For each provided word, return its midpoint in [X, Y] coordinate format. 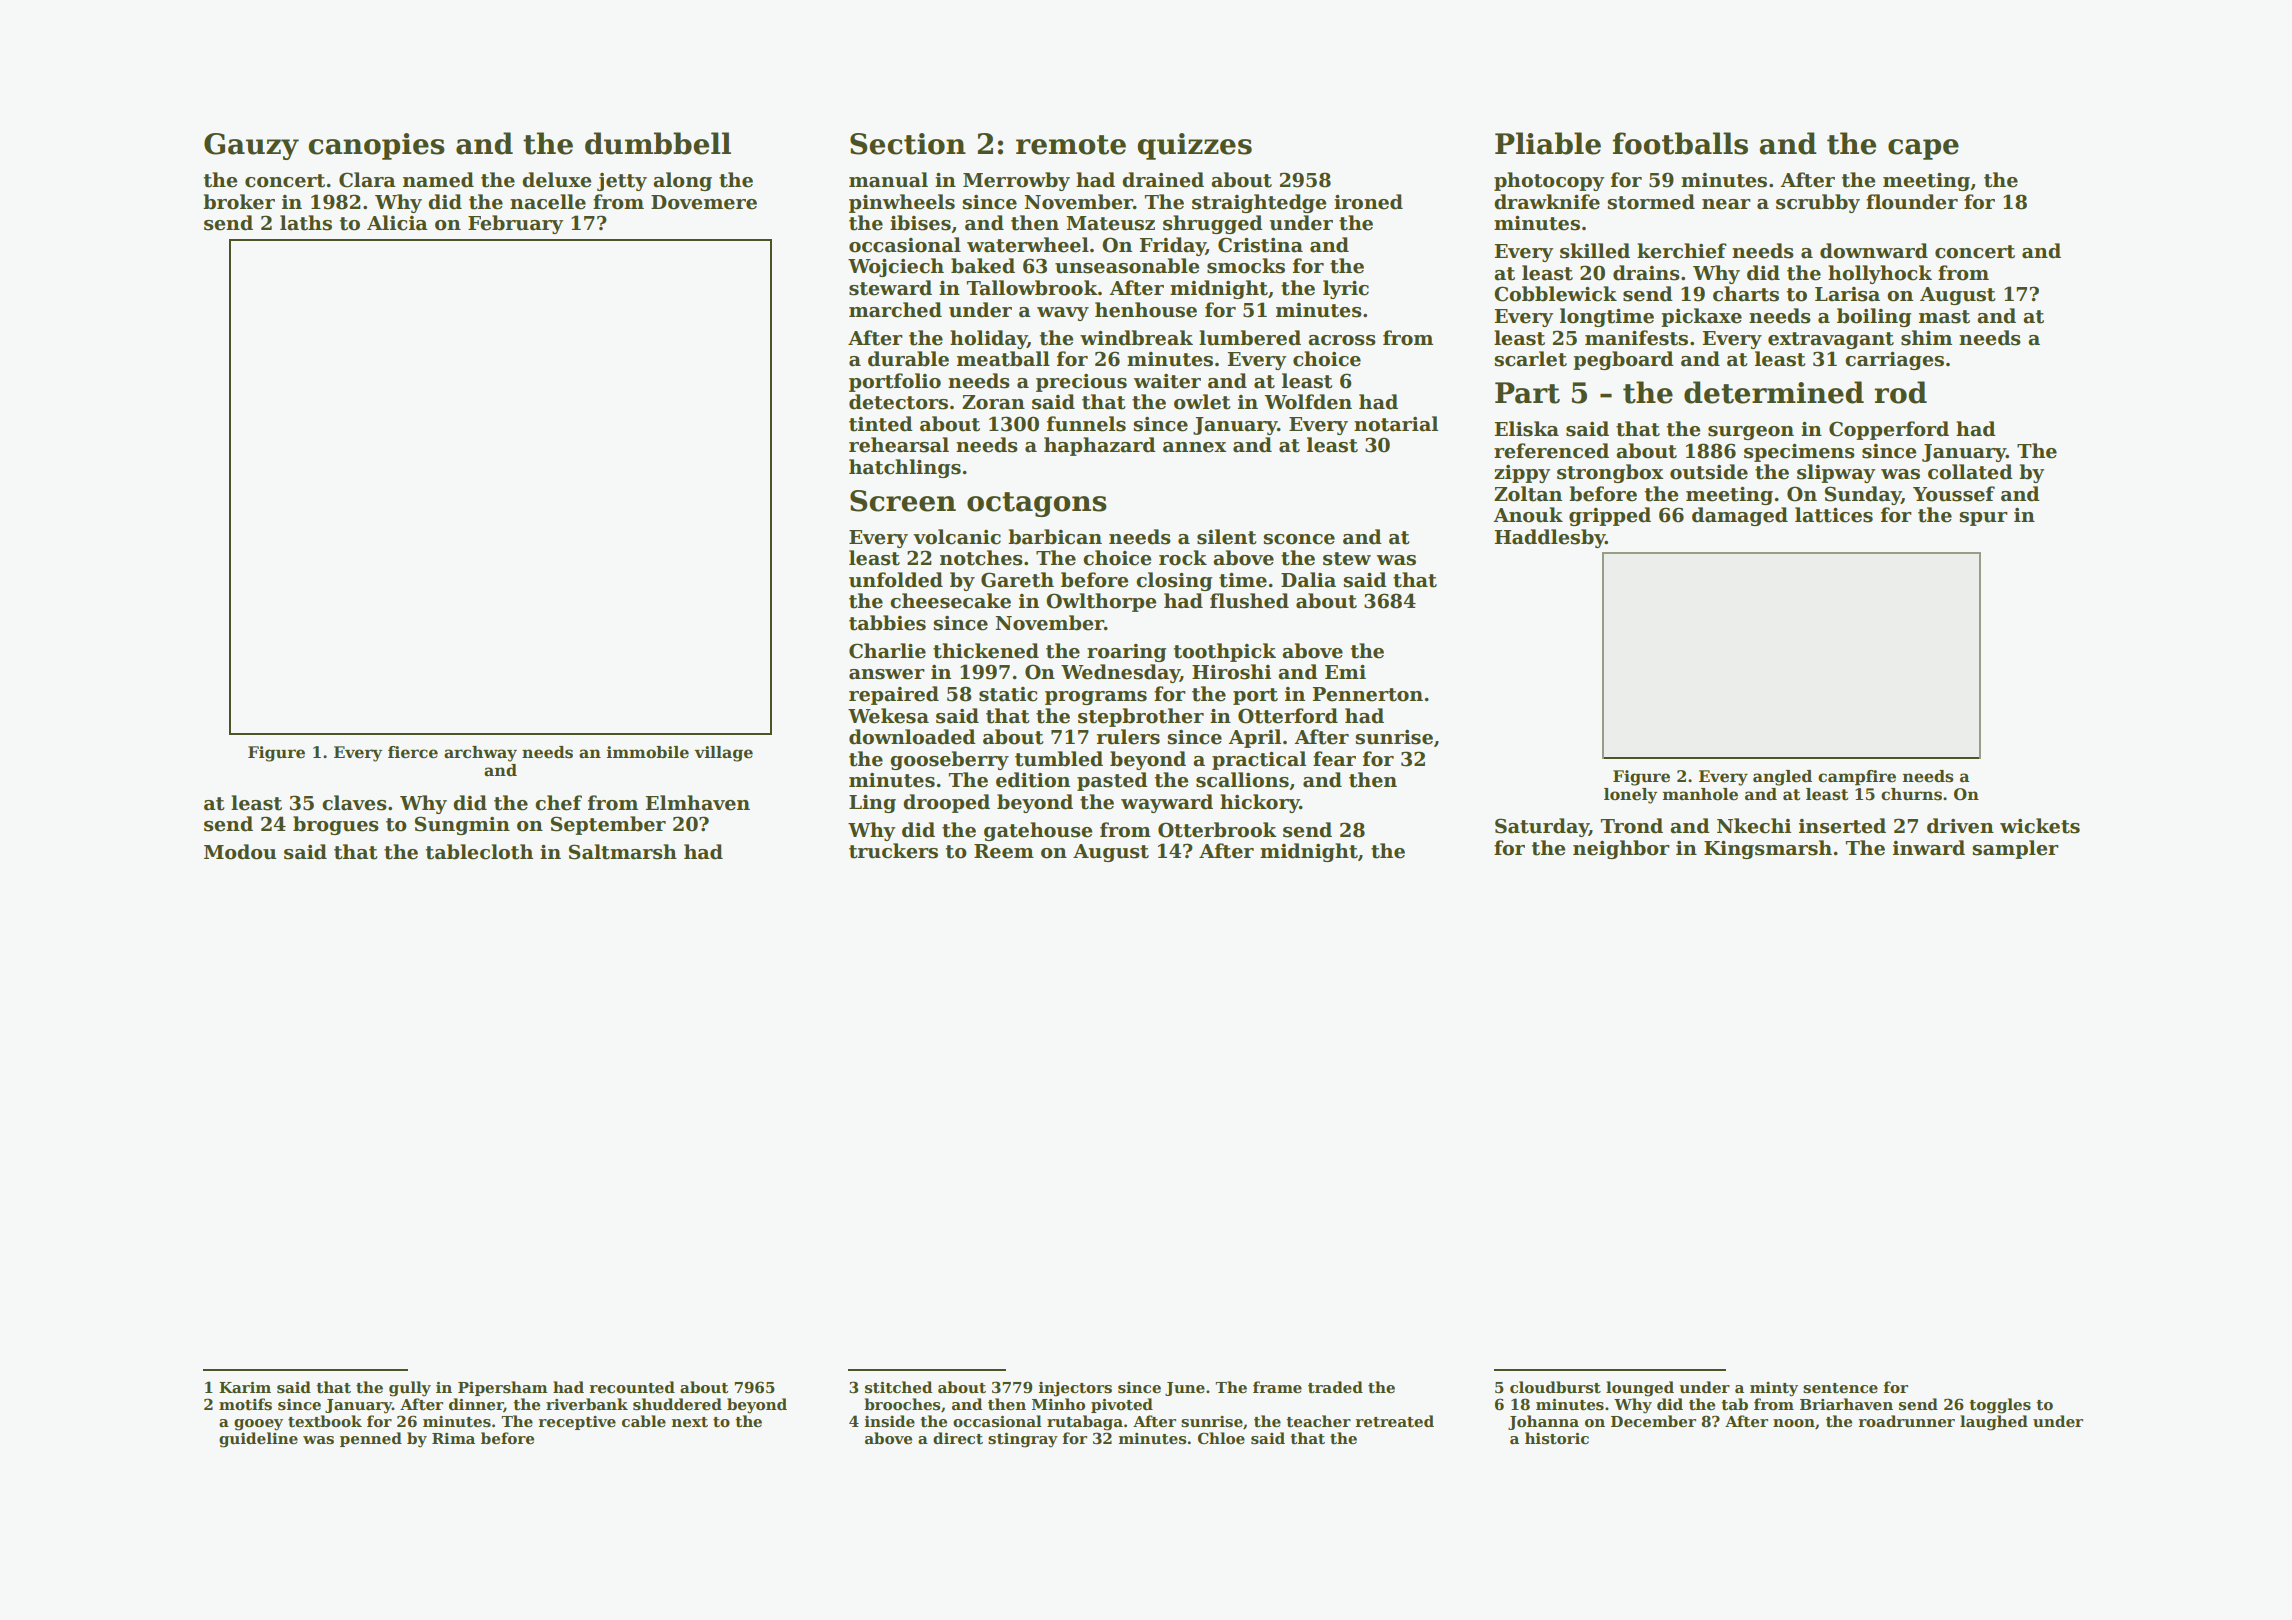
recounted [632, 1387]
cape [1923, 149]
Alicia [397, 223]
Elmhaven [697, 803]
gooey [258, 1425]
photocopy [1549, 181]
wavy [1063, 314]
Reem [1004, 851]
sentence [1840, 1388]
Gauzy [251, 146]
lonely [1630, 796]
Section [908, 144]
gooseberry [949, 760]
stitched [898, 1387]
